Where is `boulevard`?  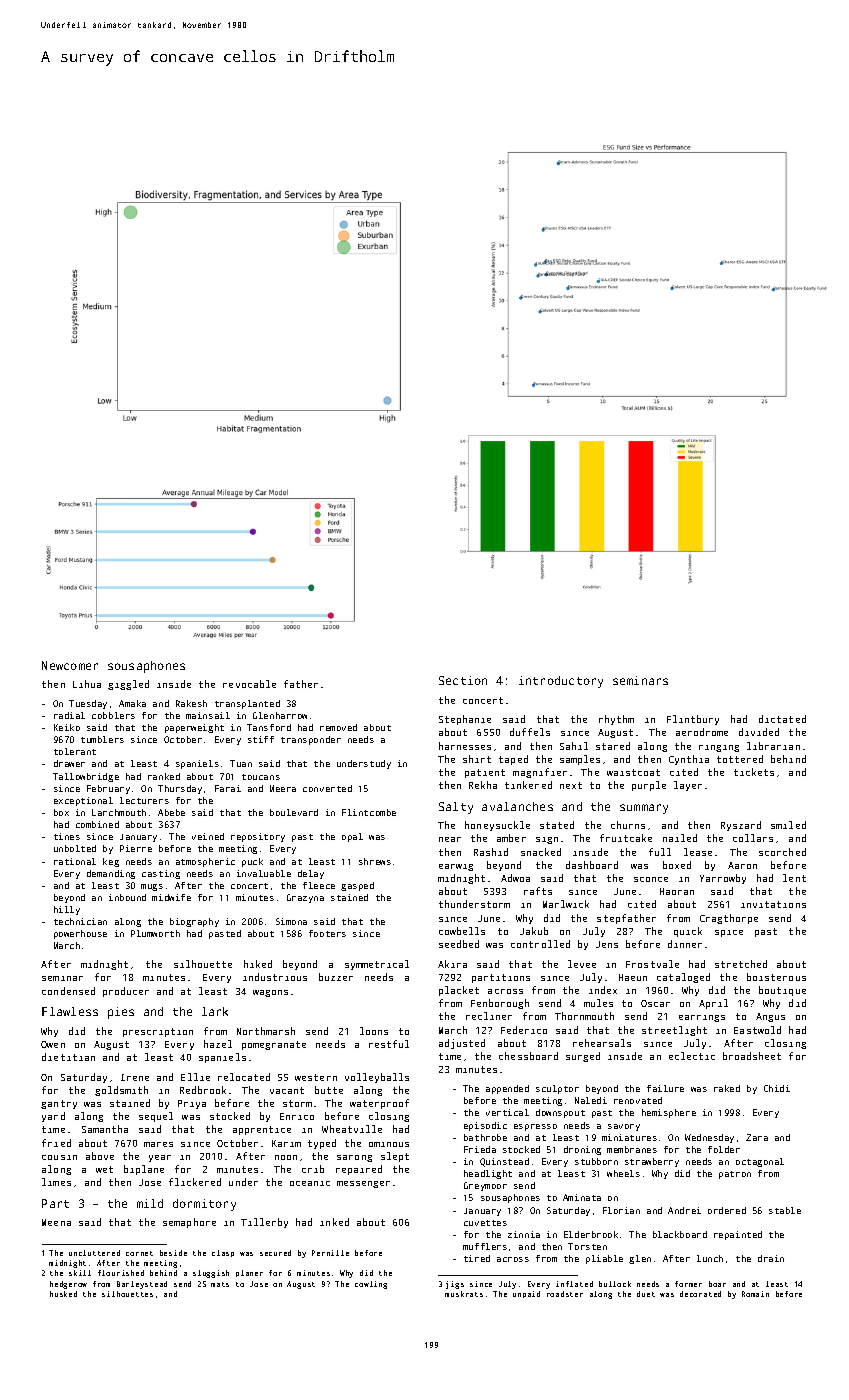
boulevard is located at coordinates (294, 812).
